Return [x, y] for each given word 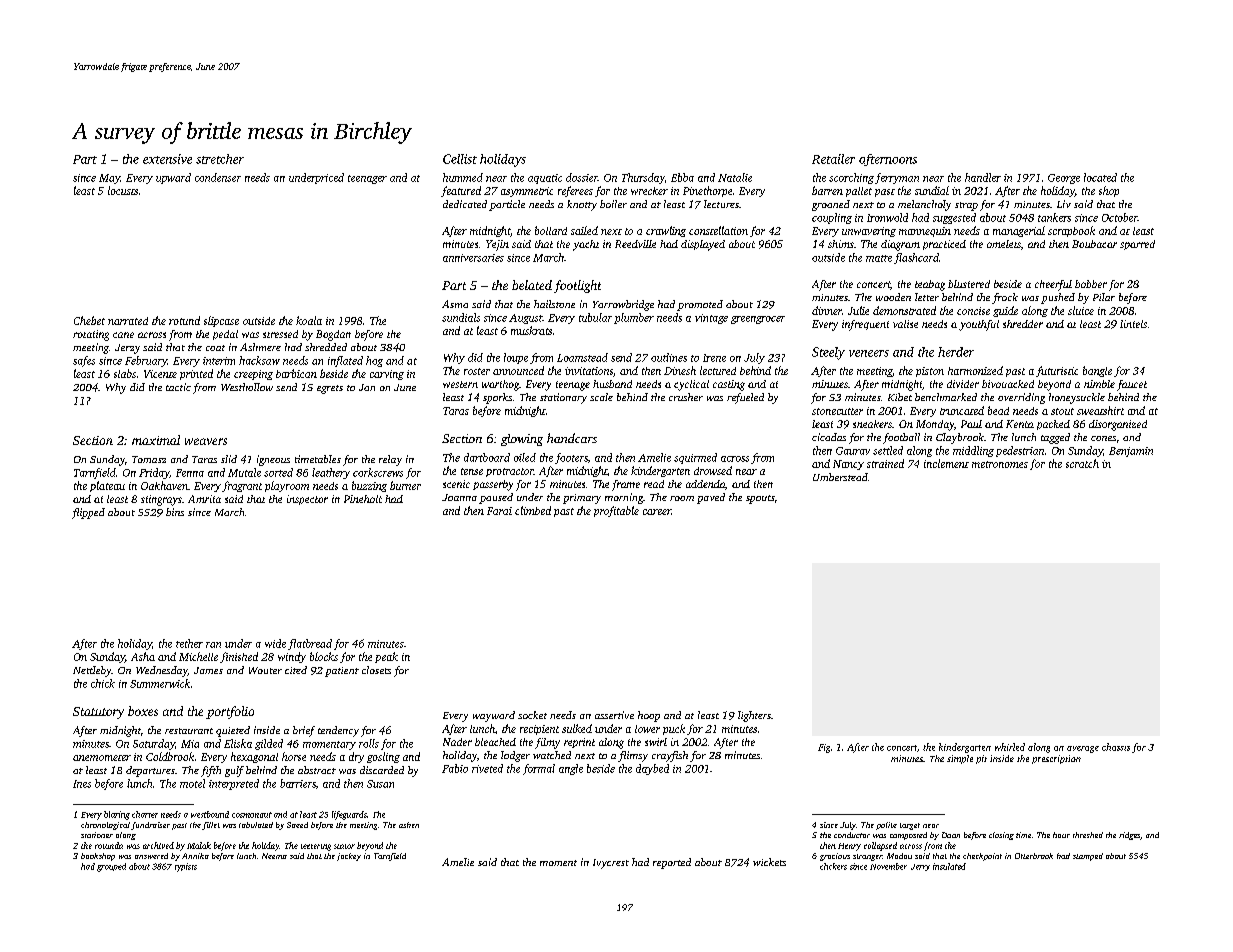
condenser [218, 177]
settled [888, 450]
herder [956, 352]
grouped [111, 867]
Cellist [460, 159]
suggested [954, 218]
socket [532, 715]
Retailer [833, 159]
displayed [703, 245]
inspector [307, 500]
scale [601, 397]
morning [624, 498]
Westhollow [247, 387]
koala [309, 320]
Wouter [265, 670]
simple [960, 759]
